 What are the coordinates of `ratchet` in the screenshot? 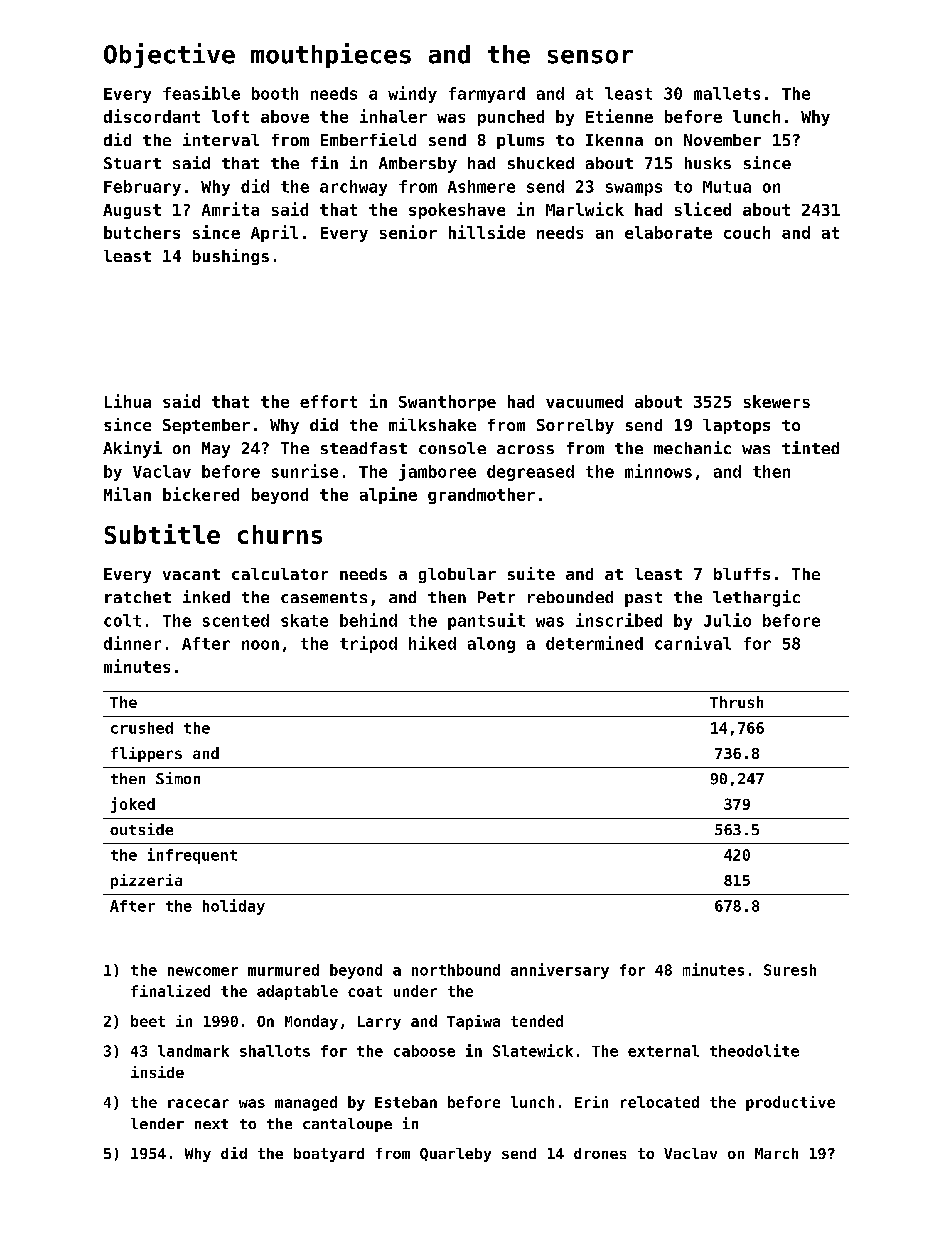 It's located at (138, 597).
